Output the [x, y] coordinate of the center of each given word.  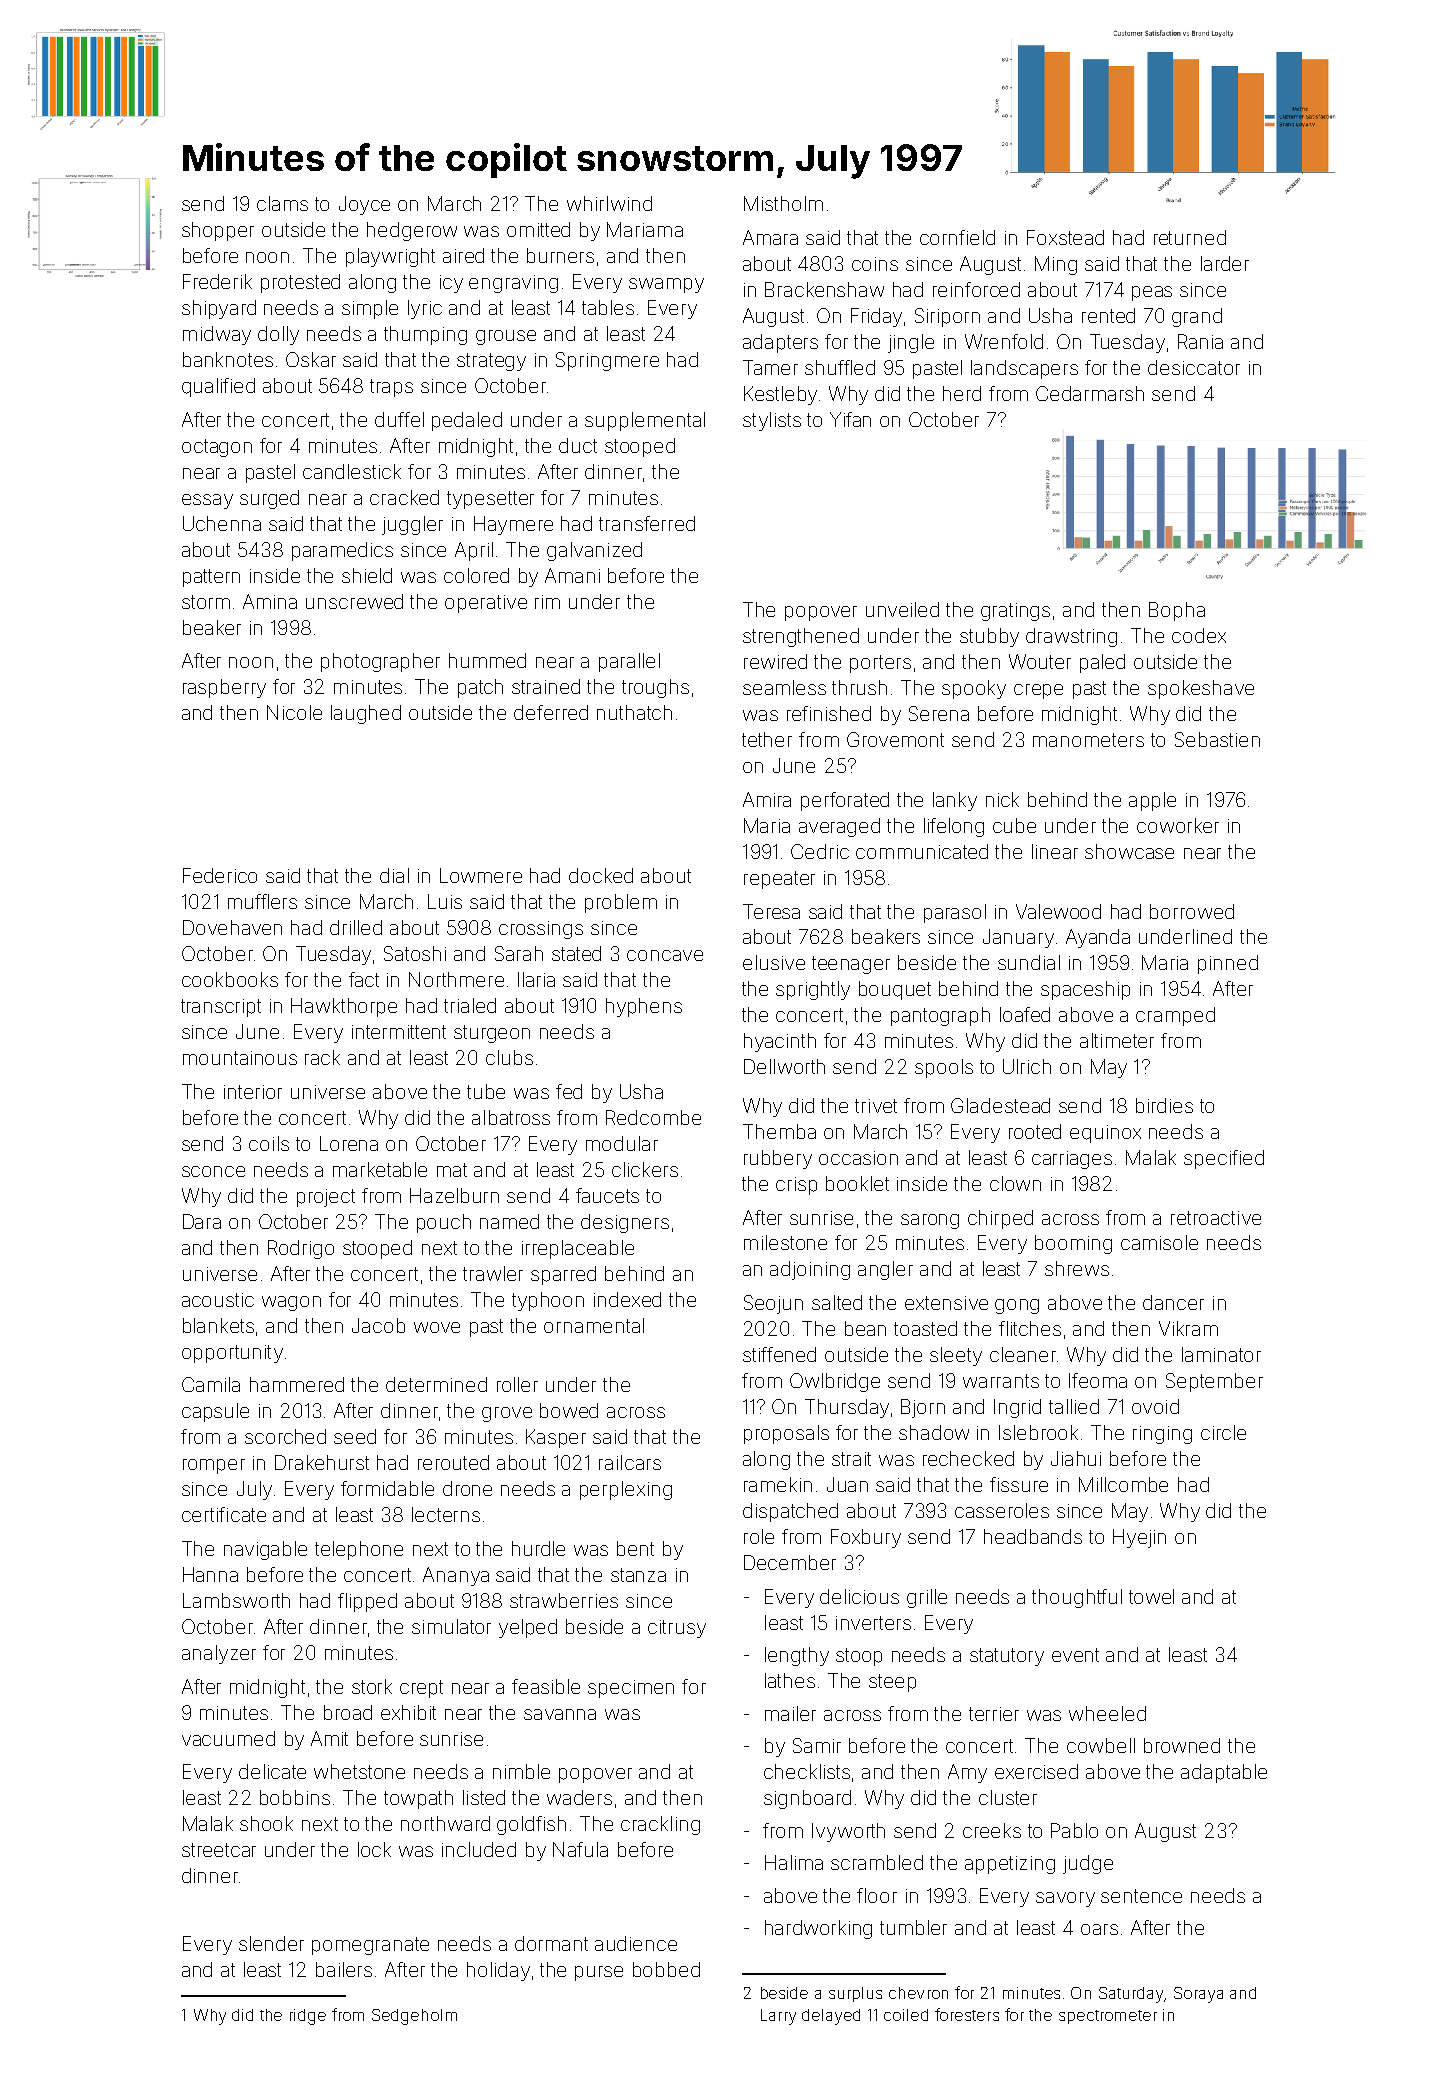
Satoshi [415, 953]
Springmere [607, 361]
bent [635, 1548]
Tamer [770, 367]
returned [1190, 237]
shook [266, 1823]
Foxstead [1065, 237]
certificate [224, 1514]
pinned [1228, 964]
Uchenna [222, 523]
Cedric [820, 851]
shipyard [219, 309]
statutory [1007, 1657]
